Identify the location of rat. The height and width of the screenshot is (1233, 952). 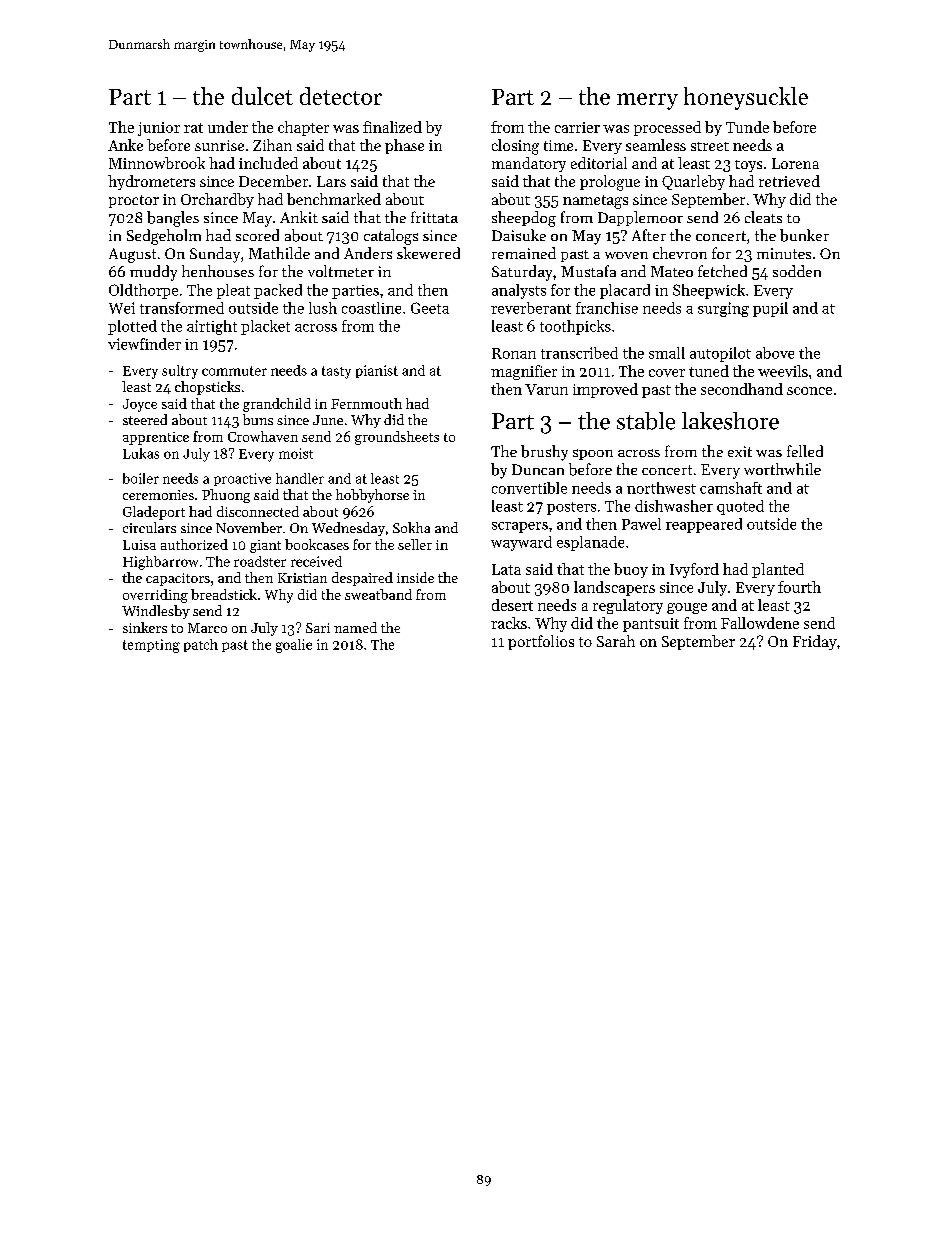
(193, 128).
